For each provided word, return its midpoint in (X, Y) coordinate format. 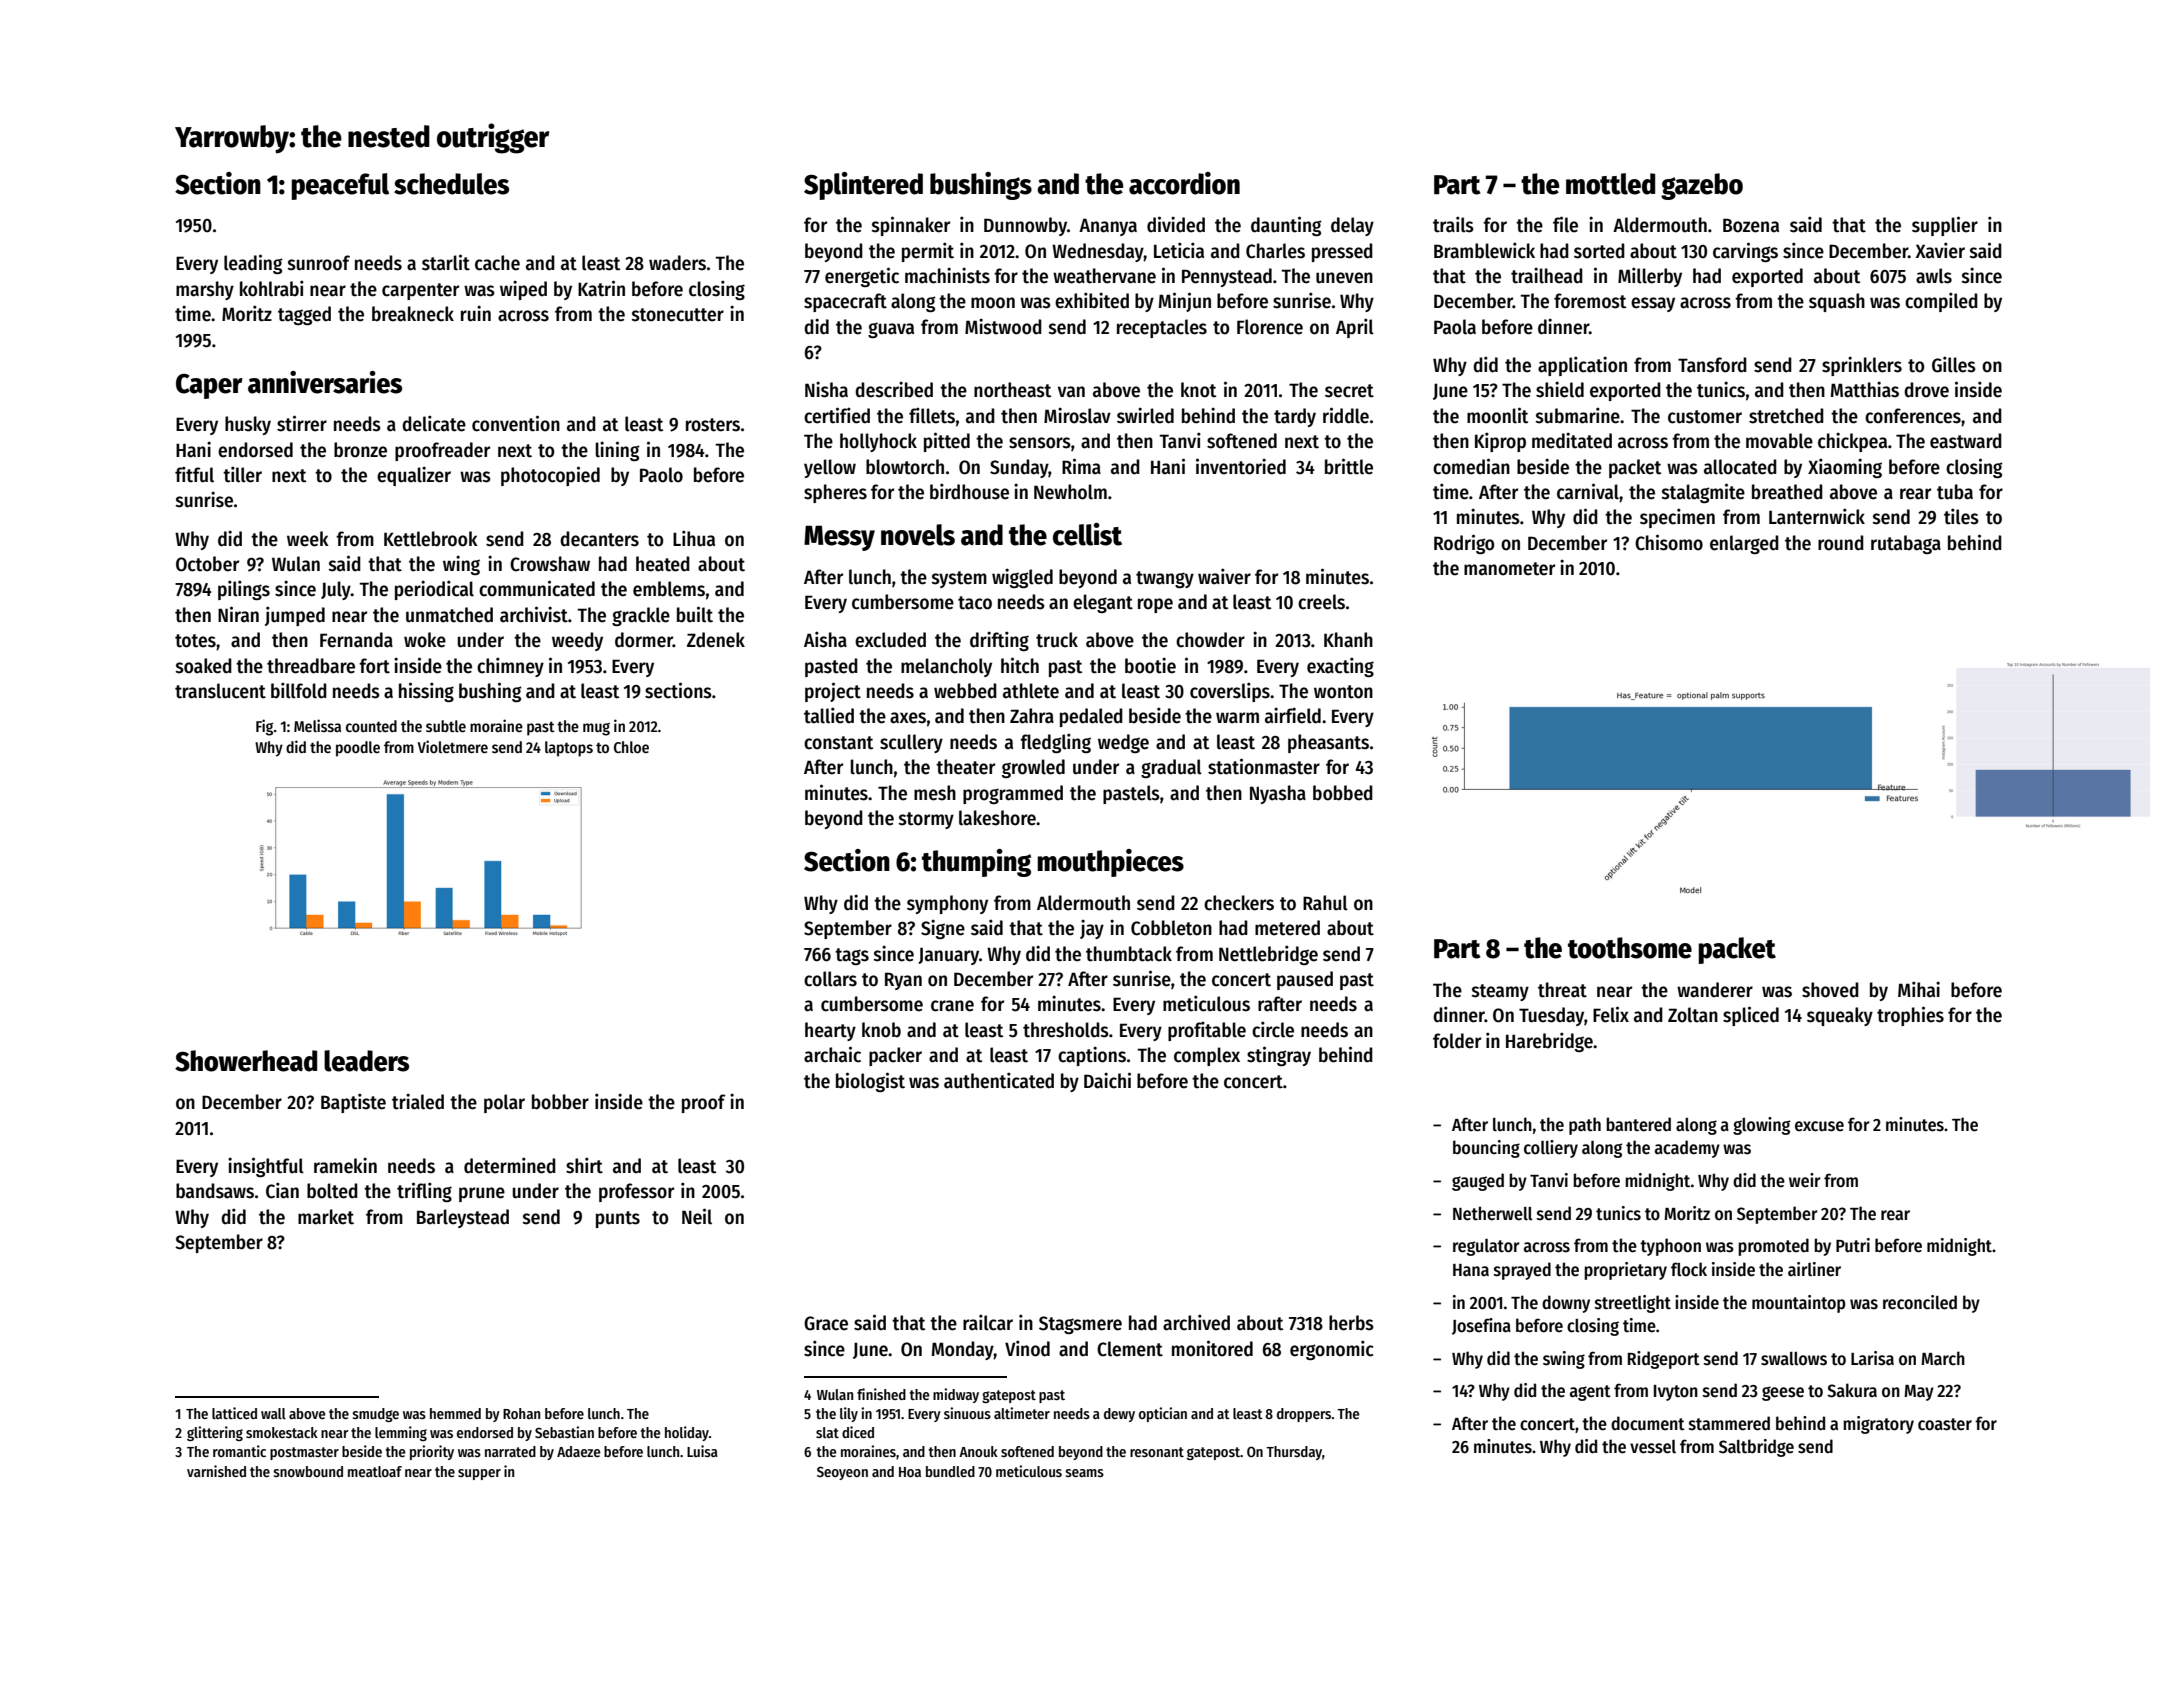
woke (425, 640)
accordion (1184, 183)
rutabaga (1906, 544)
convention (516, 423)
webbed (965, 691)
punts (618, 1219)
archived (1196, 1322)
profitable (1207, 1031)
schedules (451, 184)
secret (1349, 391)
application (1582, 366)
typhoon (1670, 1247)
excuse (1819, 1126)
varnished (216, 1471)
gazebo (1702, 186)
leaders (366, 1061)
